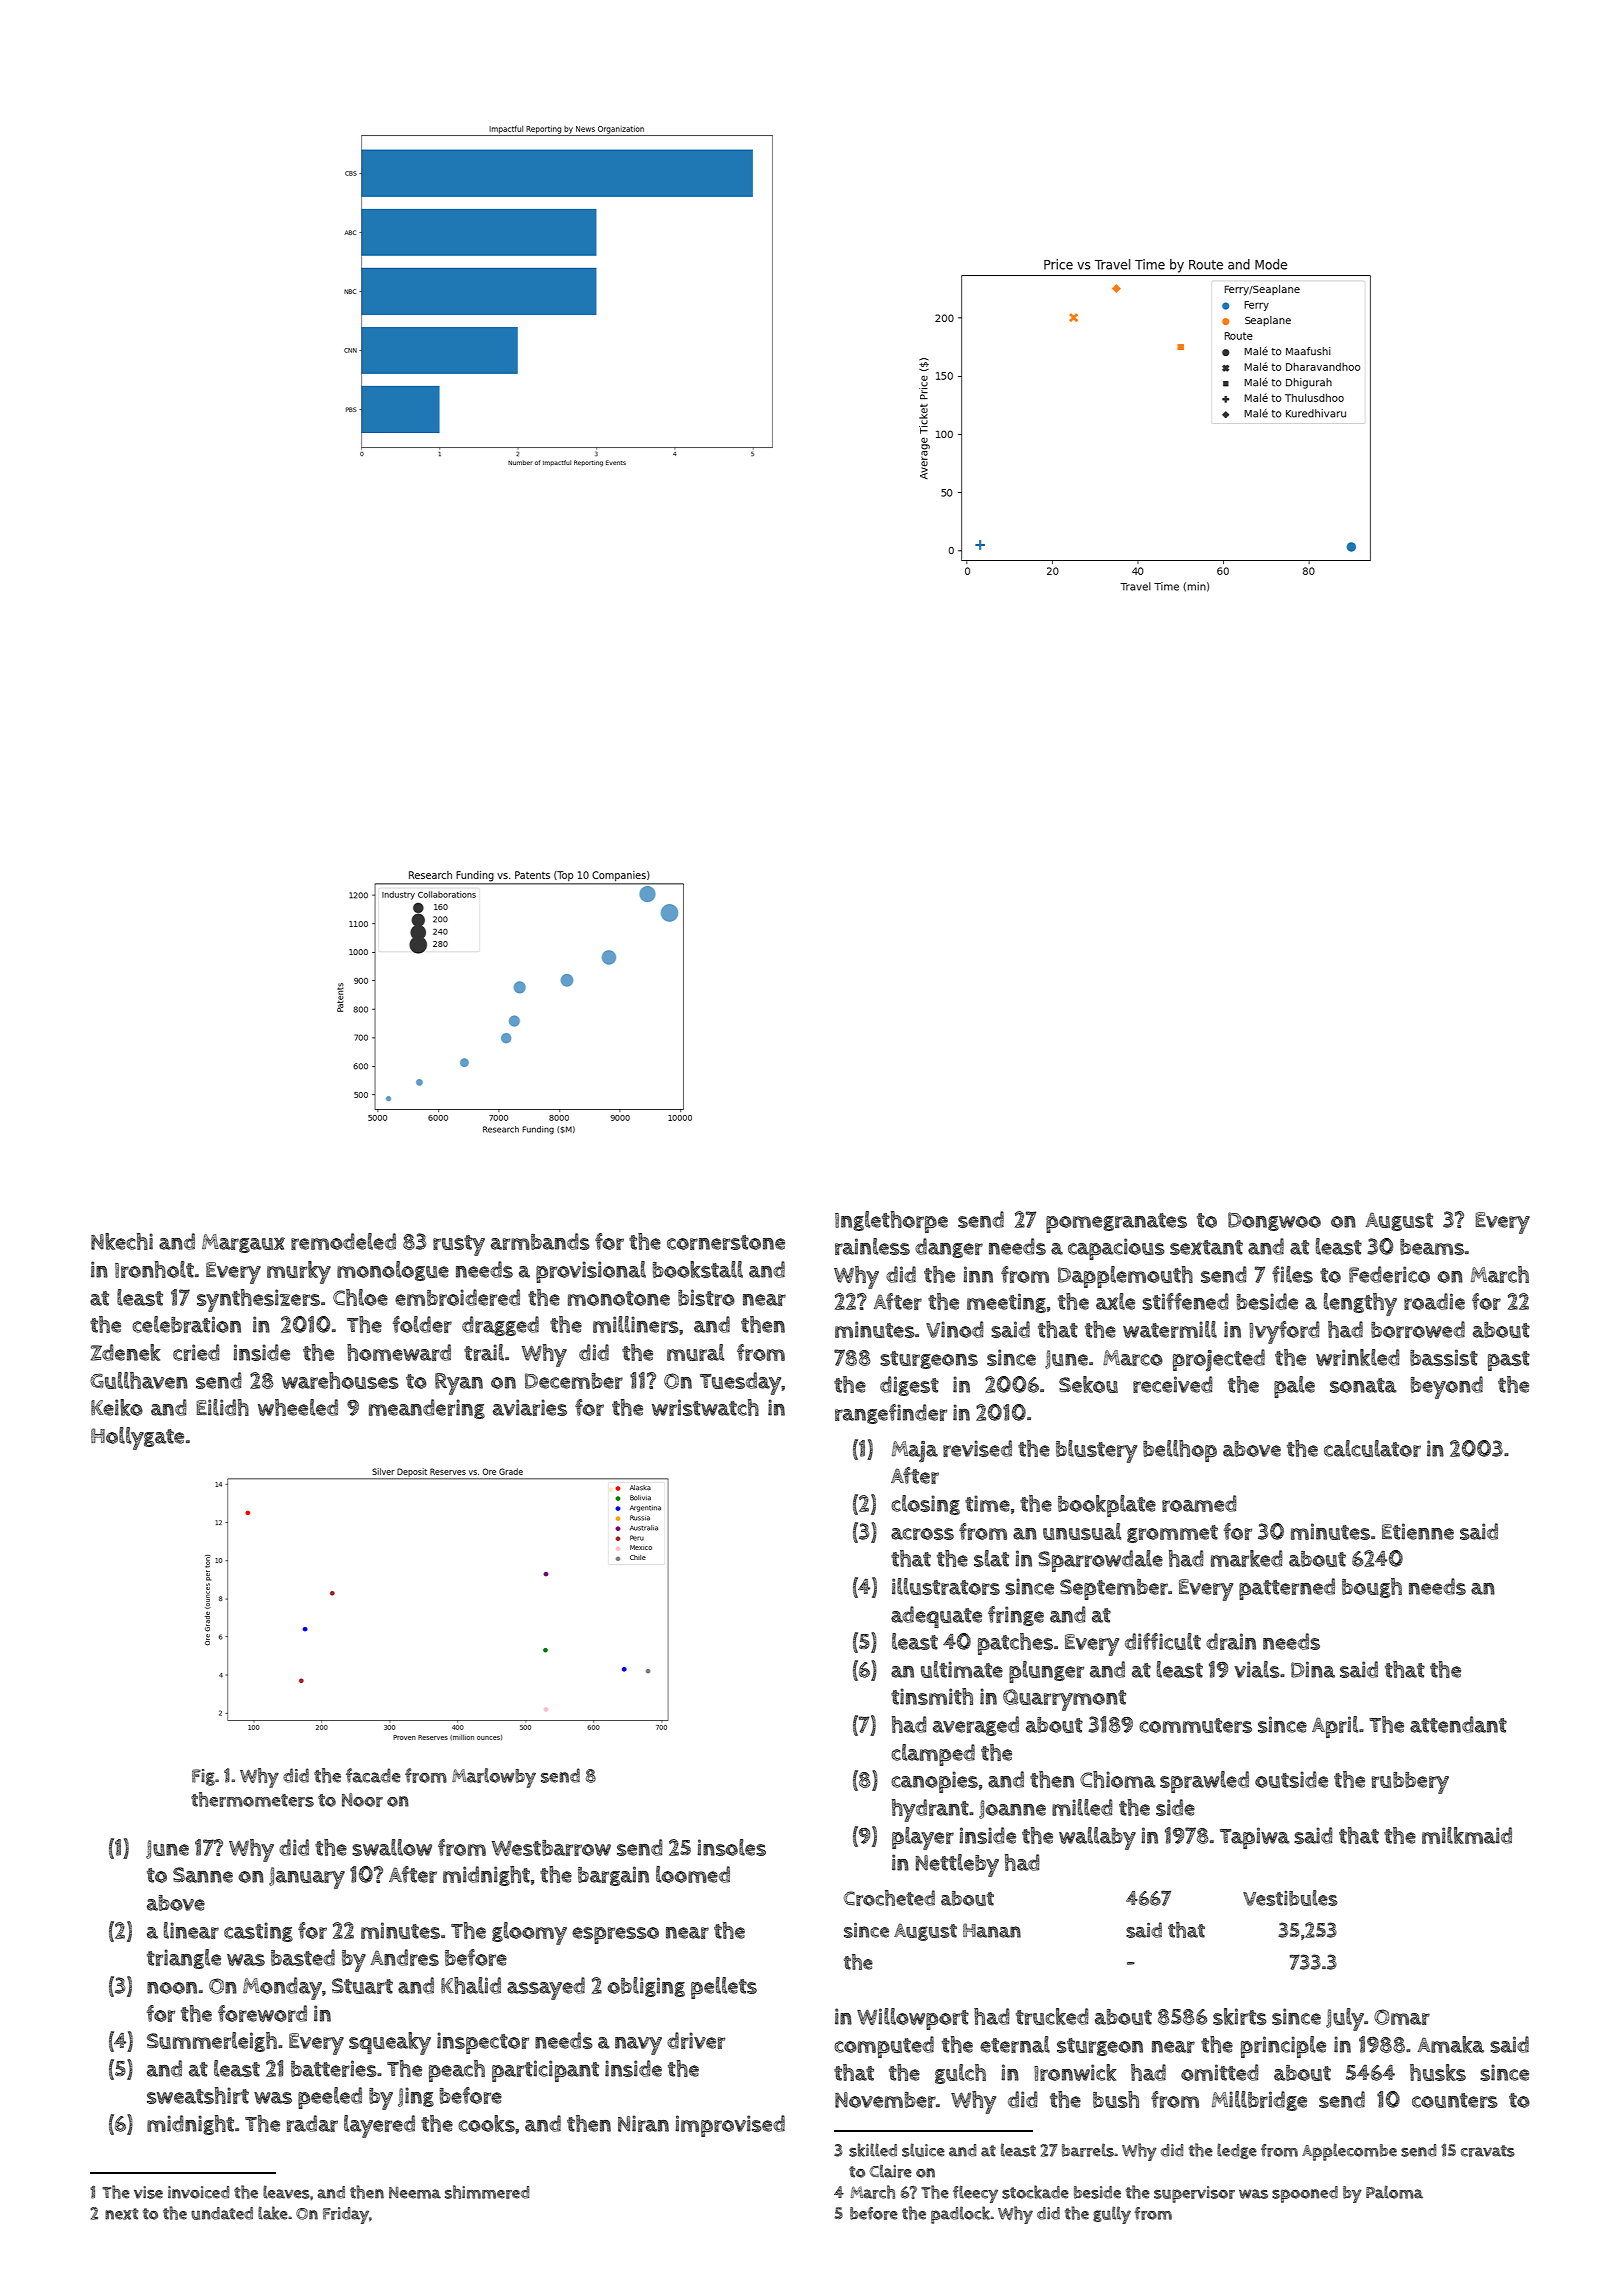 This page has height=2292, width=1620. What do you see at coordinates (137, 1438) in the page?
I see `Hollygate` at bounding box center [137, 1438].
